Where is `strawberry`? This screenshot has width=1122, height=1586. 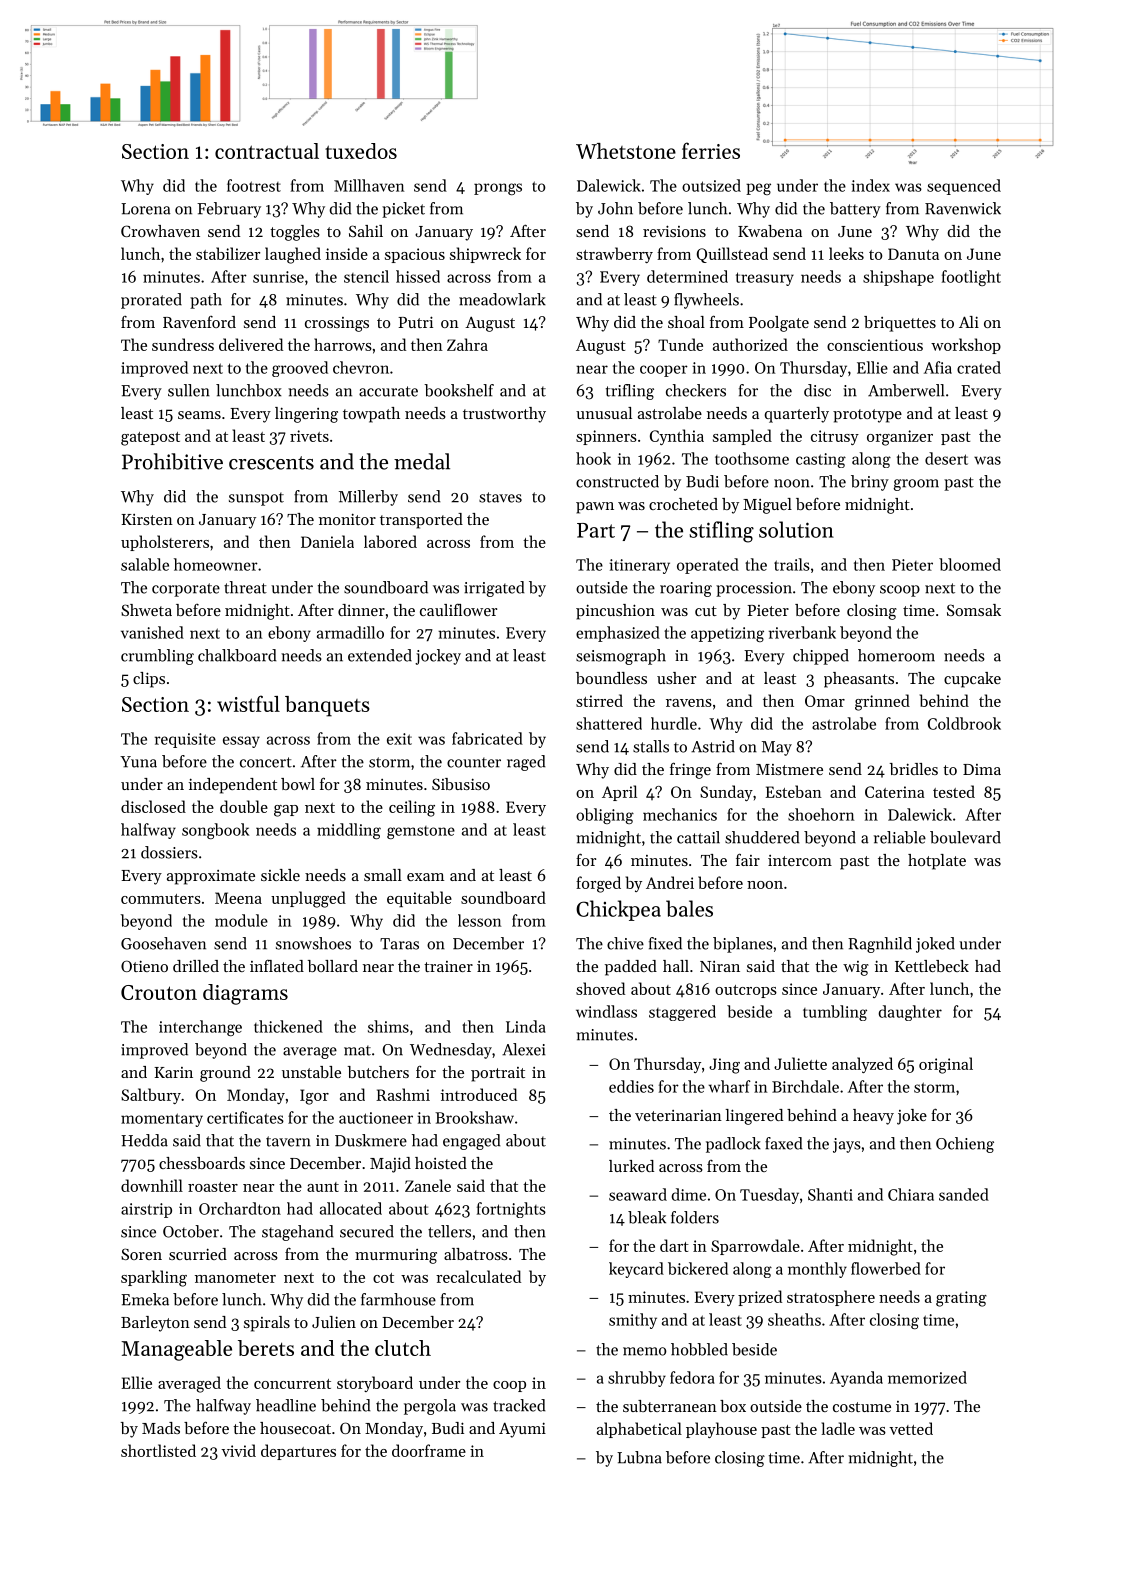
strawberry is located at coordinates (614, 255).
